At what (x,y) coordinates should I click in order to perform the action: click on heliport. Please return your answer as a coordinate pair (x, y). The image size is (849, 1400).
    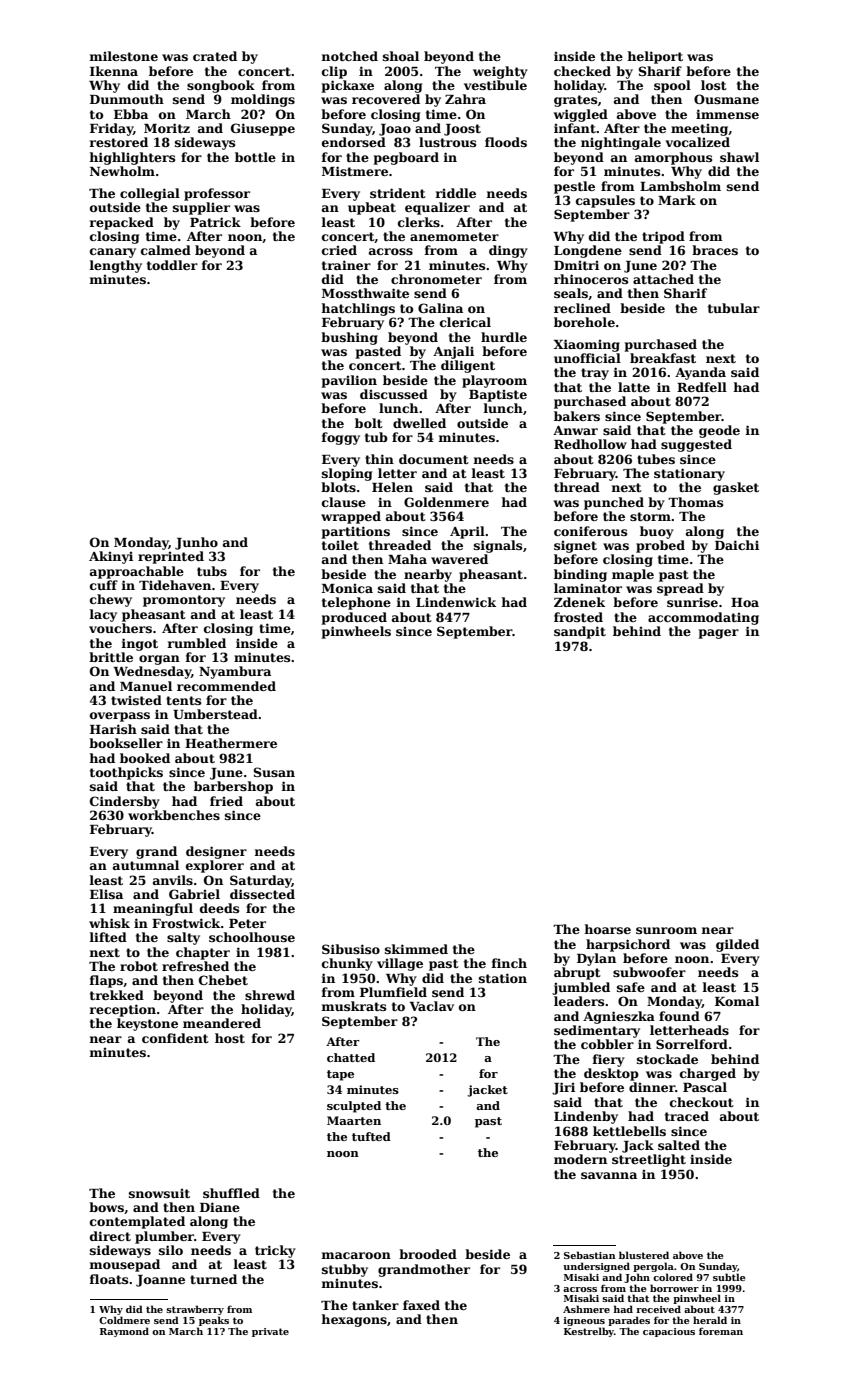
    Looking at the image, I should click on (655, 57).
